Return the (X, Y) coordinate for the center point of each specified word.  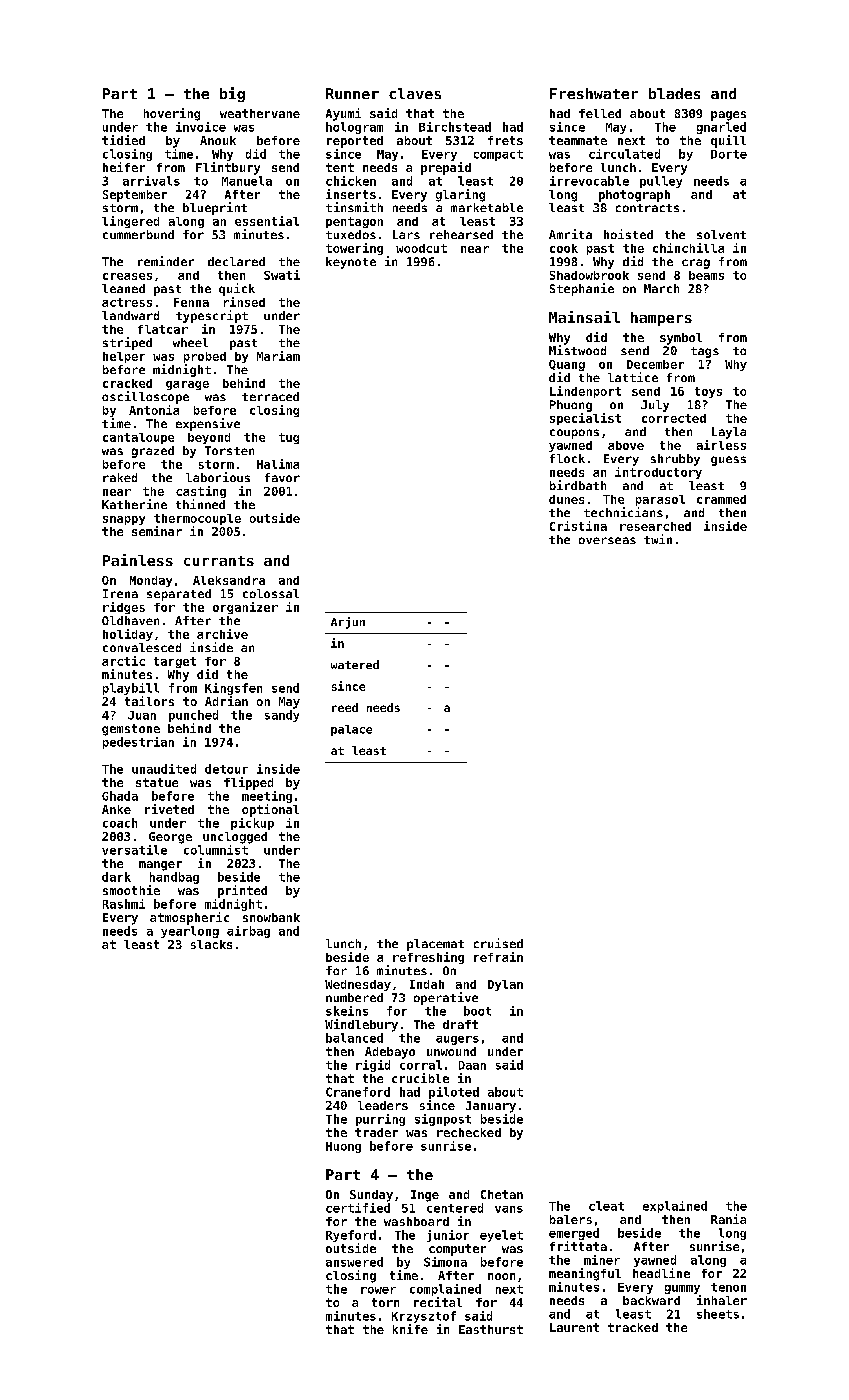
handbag (174, 878)
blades (674, 93)
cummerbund (138, 234)
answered (354, 1262)
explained (675, 1207)
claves (415, 93)
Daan (472, 1065)
